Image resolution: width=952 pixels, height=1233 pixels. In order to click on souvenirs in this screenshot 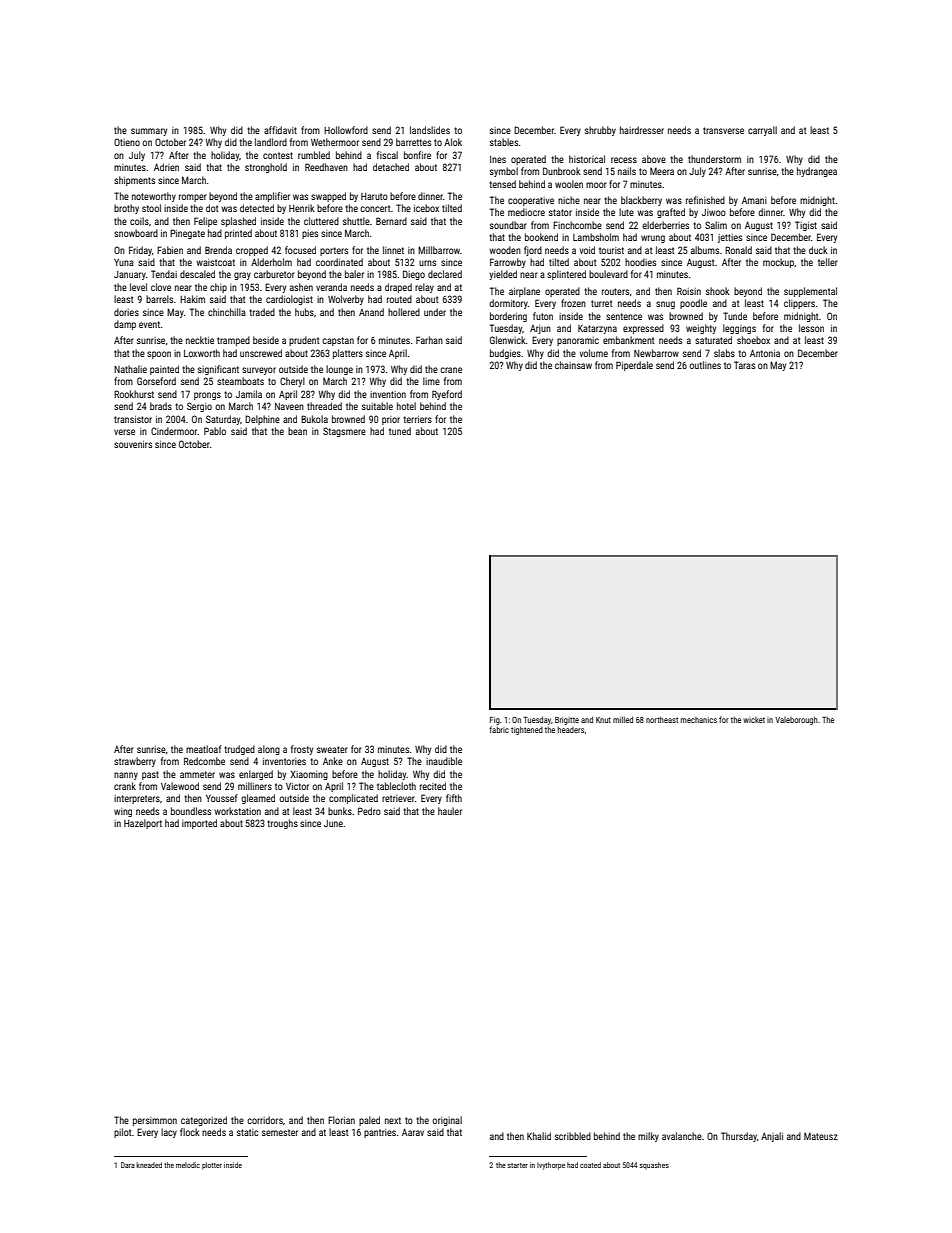, I will do `click(133, 444)`.
